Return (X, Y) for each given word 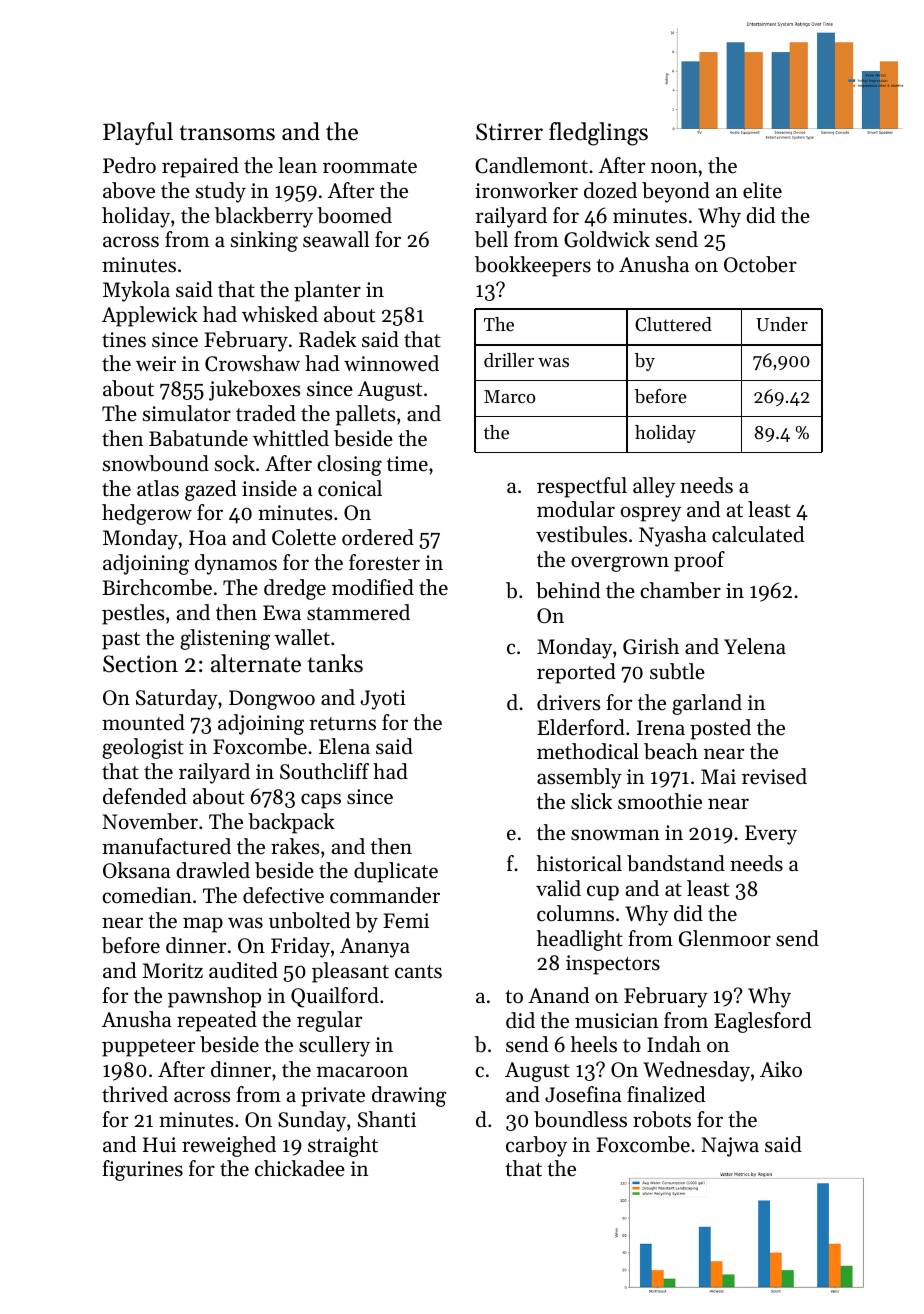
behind (568, 590)
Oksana (136, 870)
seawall (336, 239)
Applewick (150, 316)
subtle (677, 671)
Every (771, 835)
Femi (406, 921)
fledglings (598, 134)
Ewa (282, 612)
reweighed (229, 1146)
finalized (666, 1094)
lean (297, 165)
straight (343, 1146)
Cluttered (673, 324)
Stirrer (509, 132)
